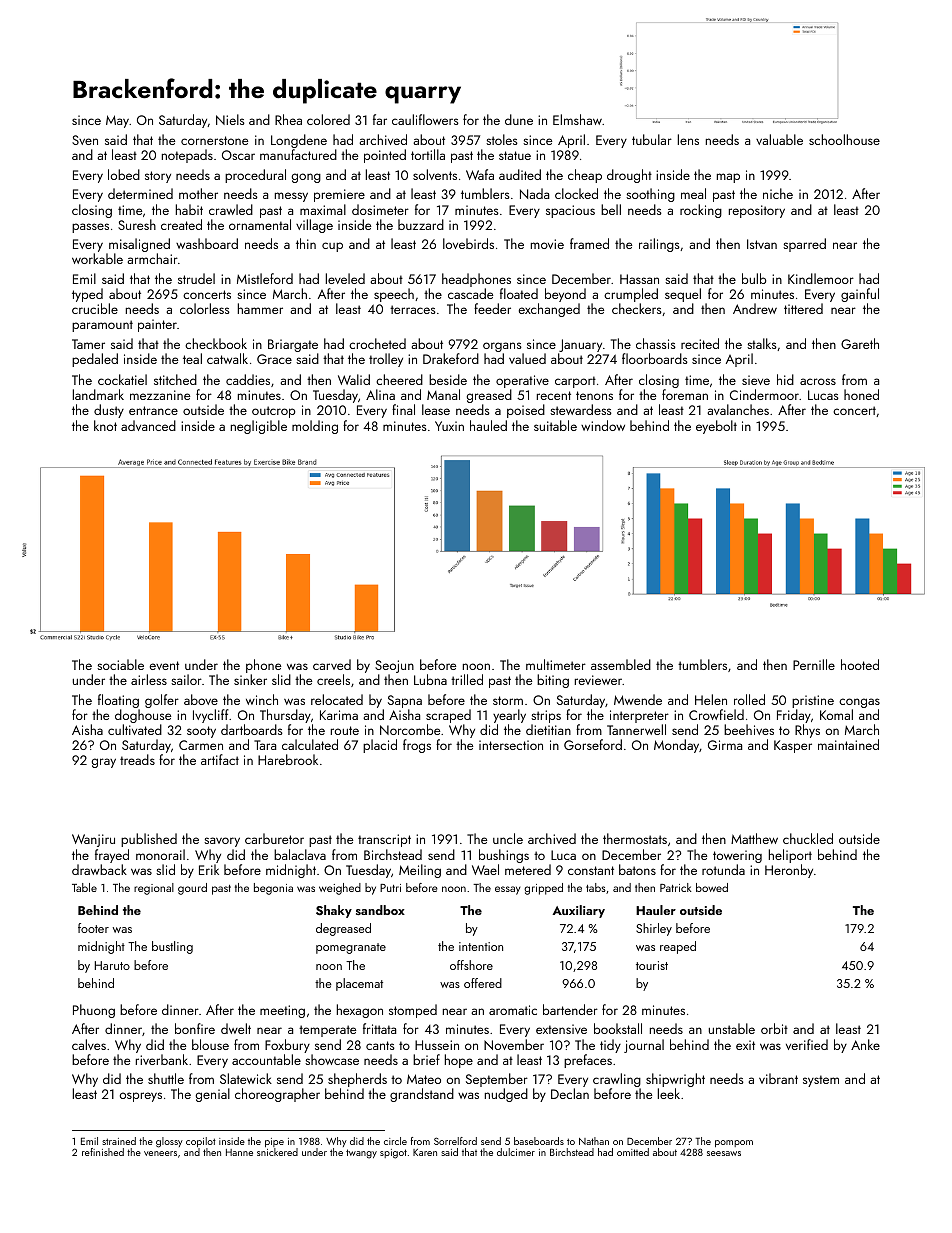  Describe the element at coordinates (273, 412) in the page. I see `outcrop` at that location.
